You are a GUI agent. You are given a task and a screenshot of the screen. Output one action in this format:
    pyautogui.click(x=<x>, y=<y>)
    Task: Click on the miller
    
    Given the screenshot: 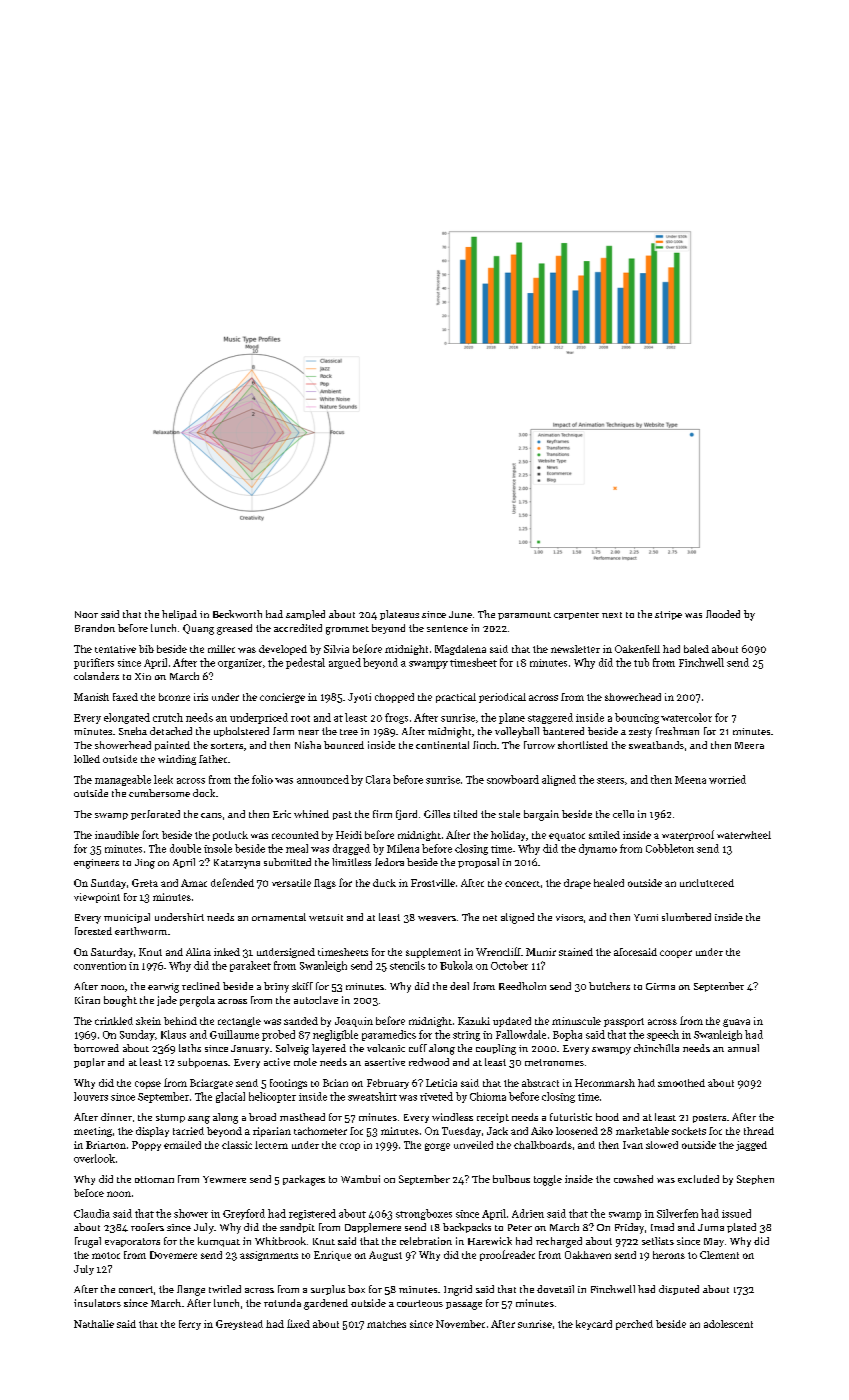 What is the action you would take?
    pyautogui.click(x=221, y=649)
